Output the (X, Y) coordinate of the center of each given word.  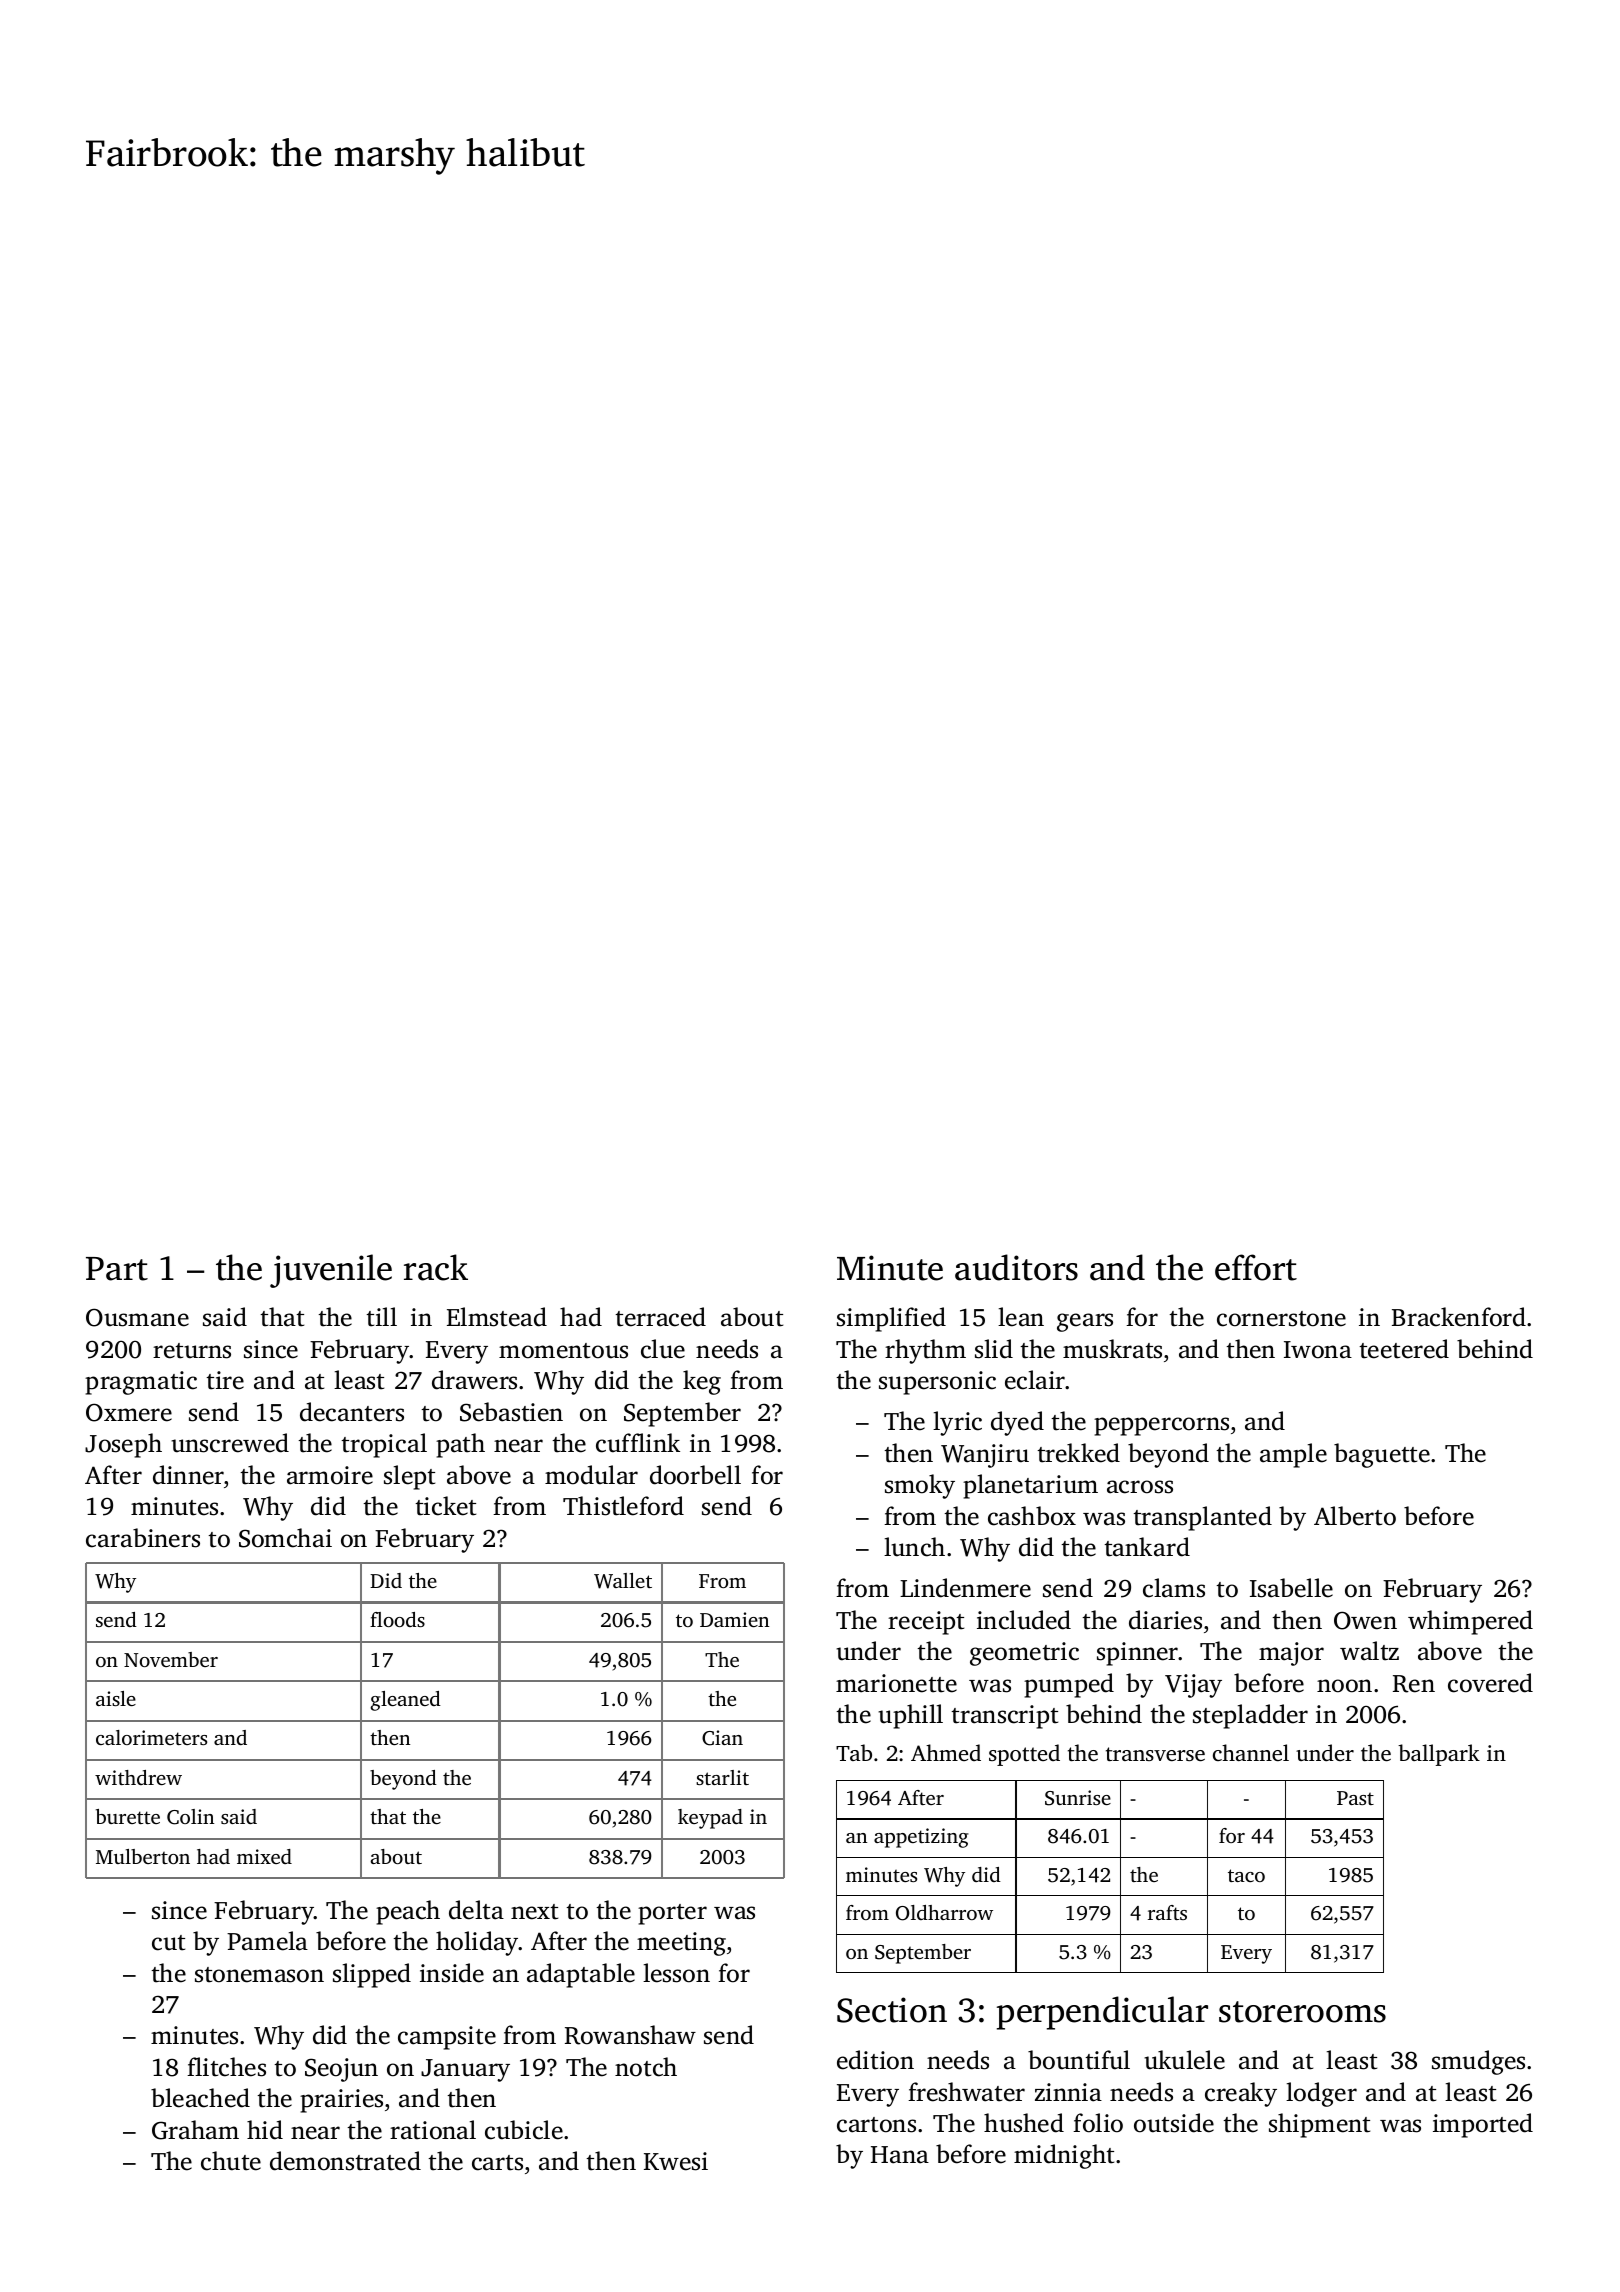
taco (1246, 1875)
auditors (1016, 1267)
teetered (1404, 1349)
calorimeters (151, 1737)
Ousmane (137, 1317)
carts (497, 2163)
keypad (710, 1819)
